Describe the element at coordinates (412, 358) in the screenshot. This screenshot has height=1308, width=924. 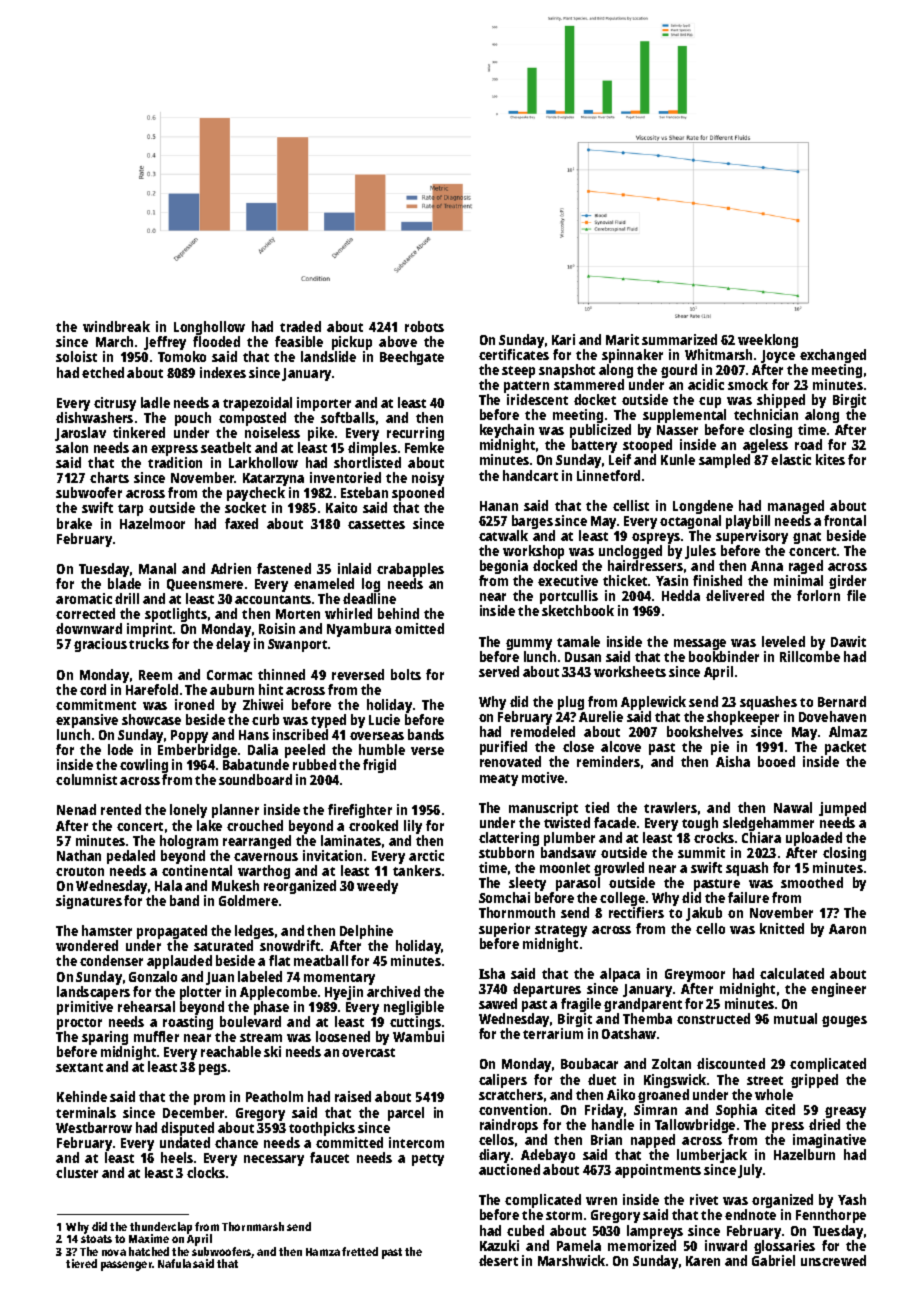
I see `Beechgate` at that location.
